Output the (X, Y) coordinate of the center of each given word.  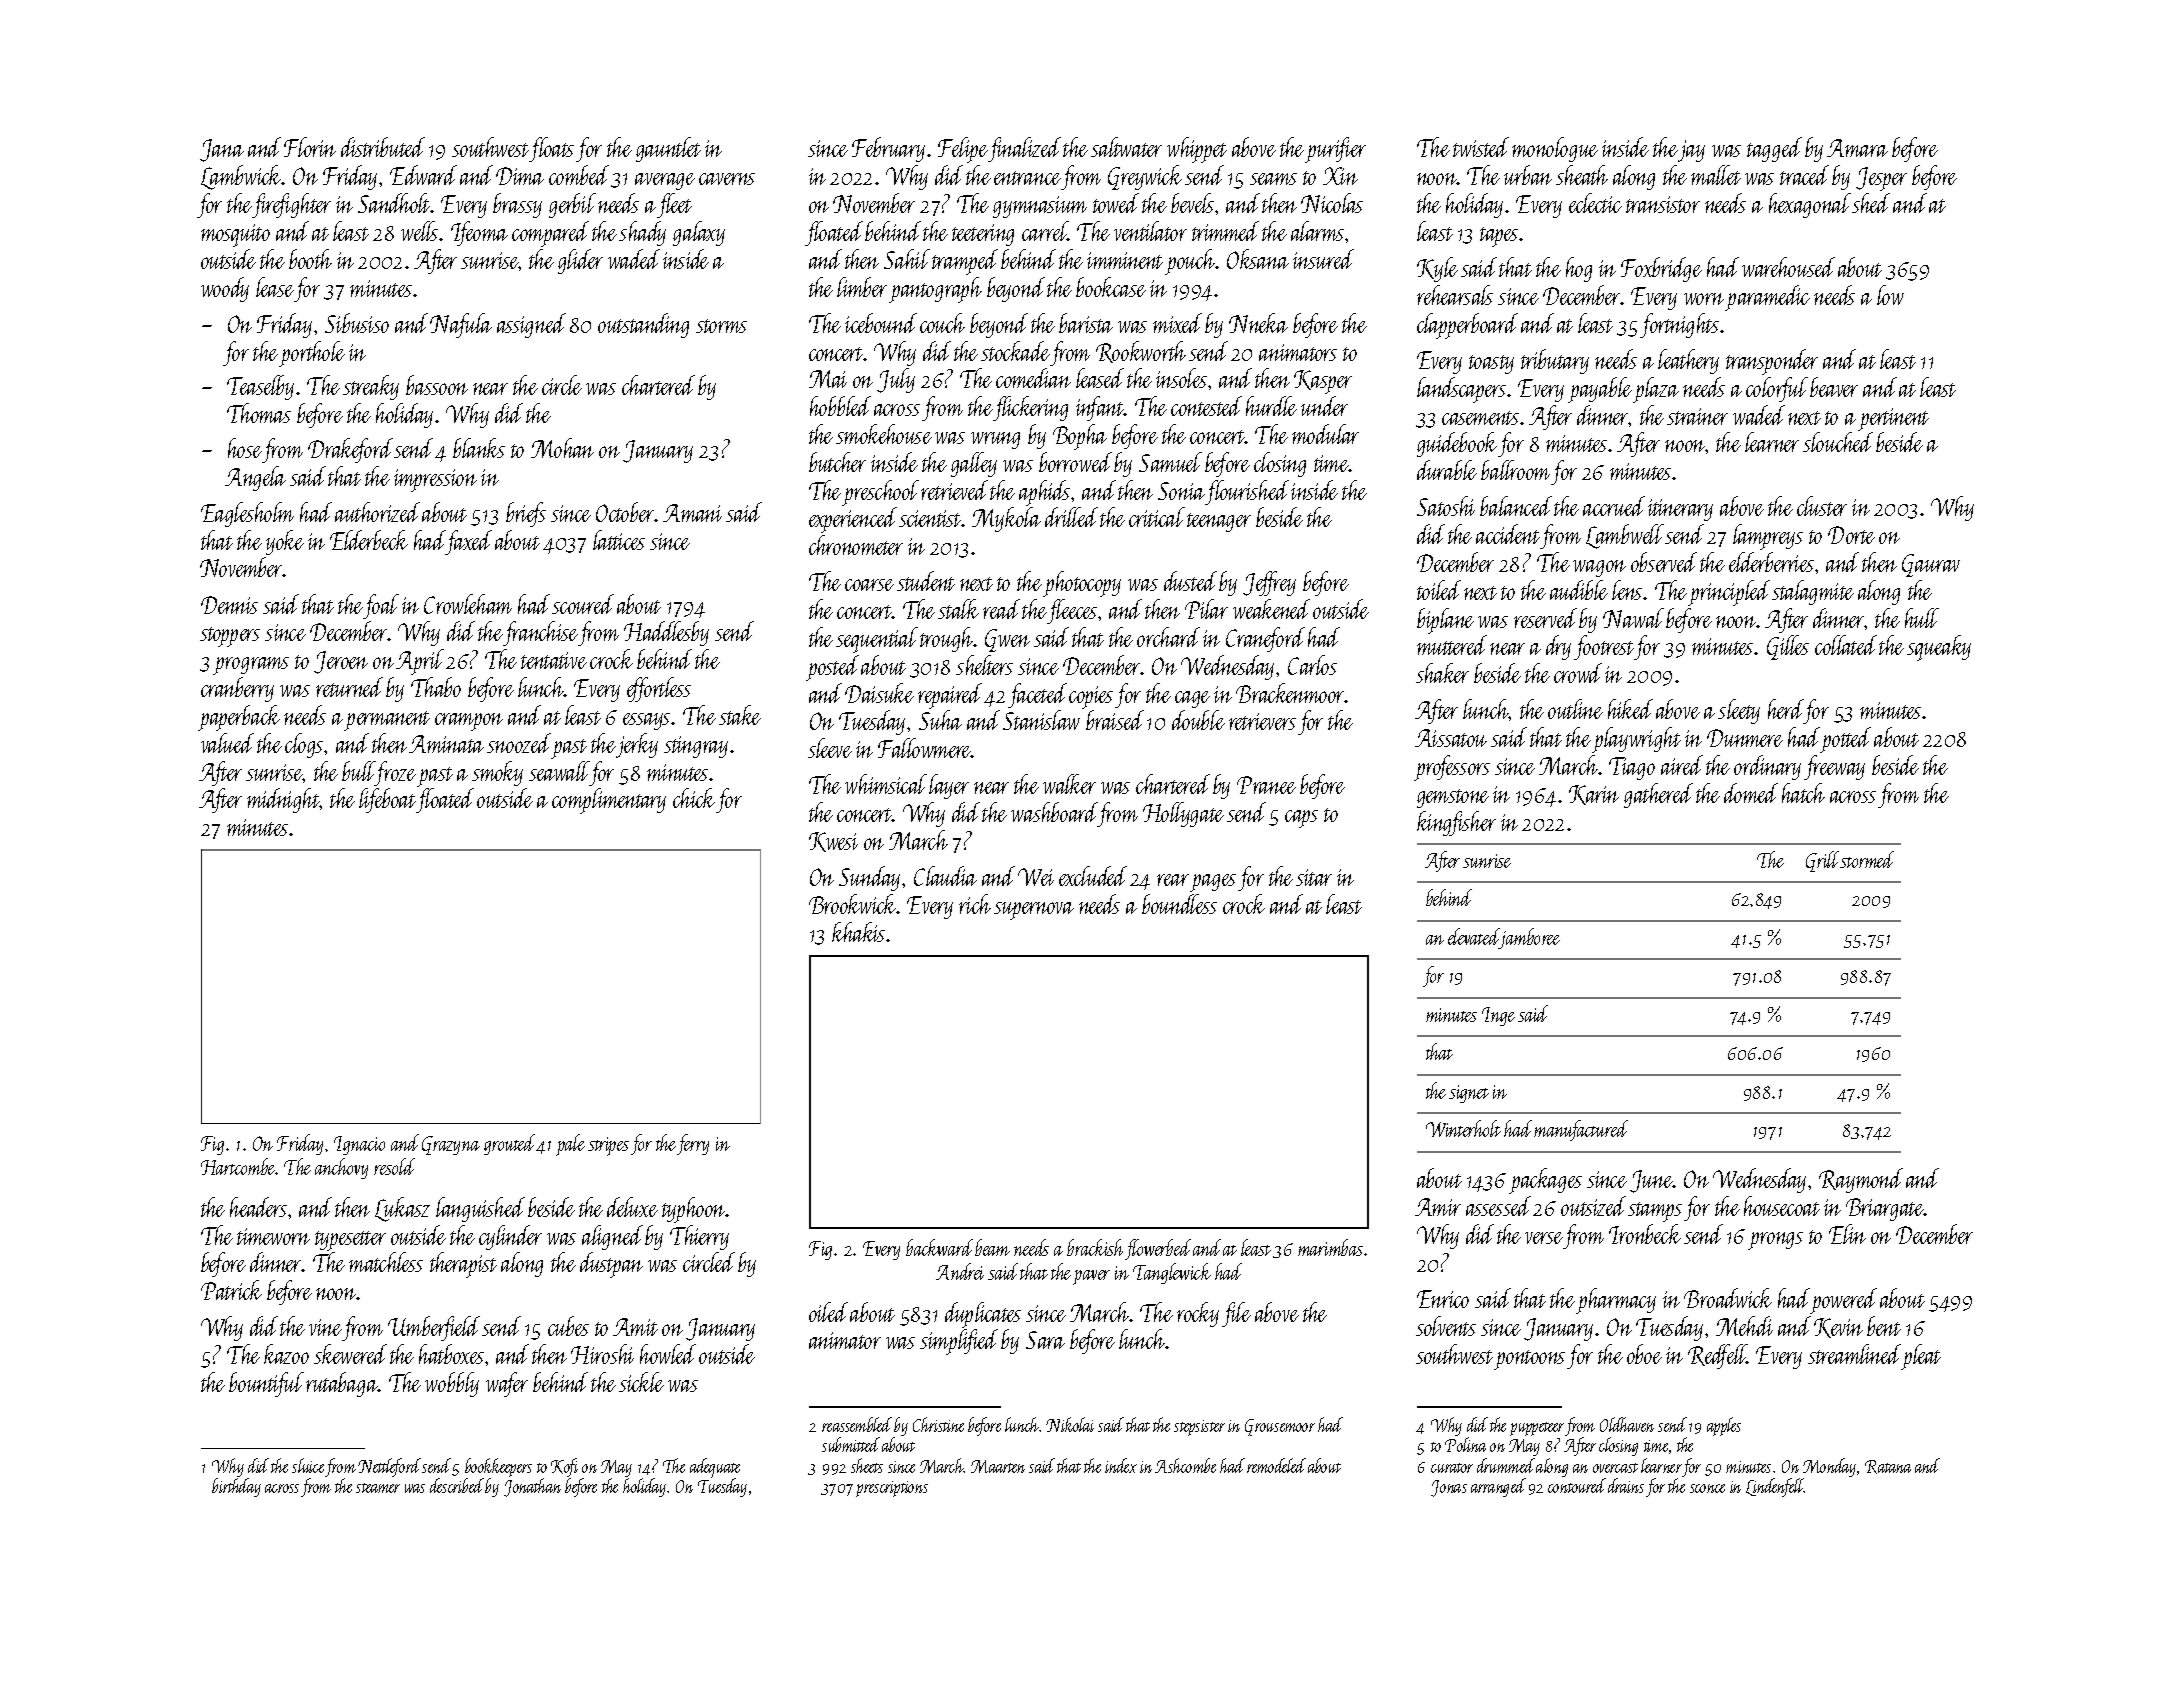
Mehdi (1744, 1326)
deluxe (632, 1207)
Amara (1857, 148)
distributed (383, 147)
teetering (983, 235)
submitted (851, 1444)
